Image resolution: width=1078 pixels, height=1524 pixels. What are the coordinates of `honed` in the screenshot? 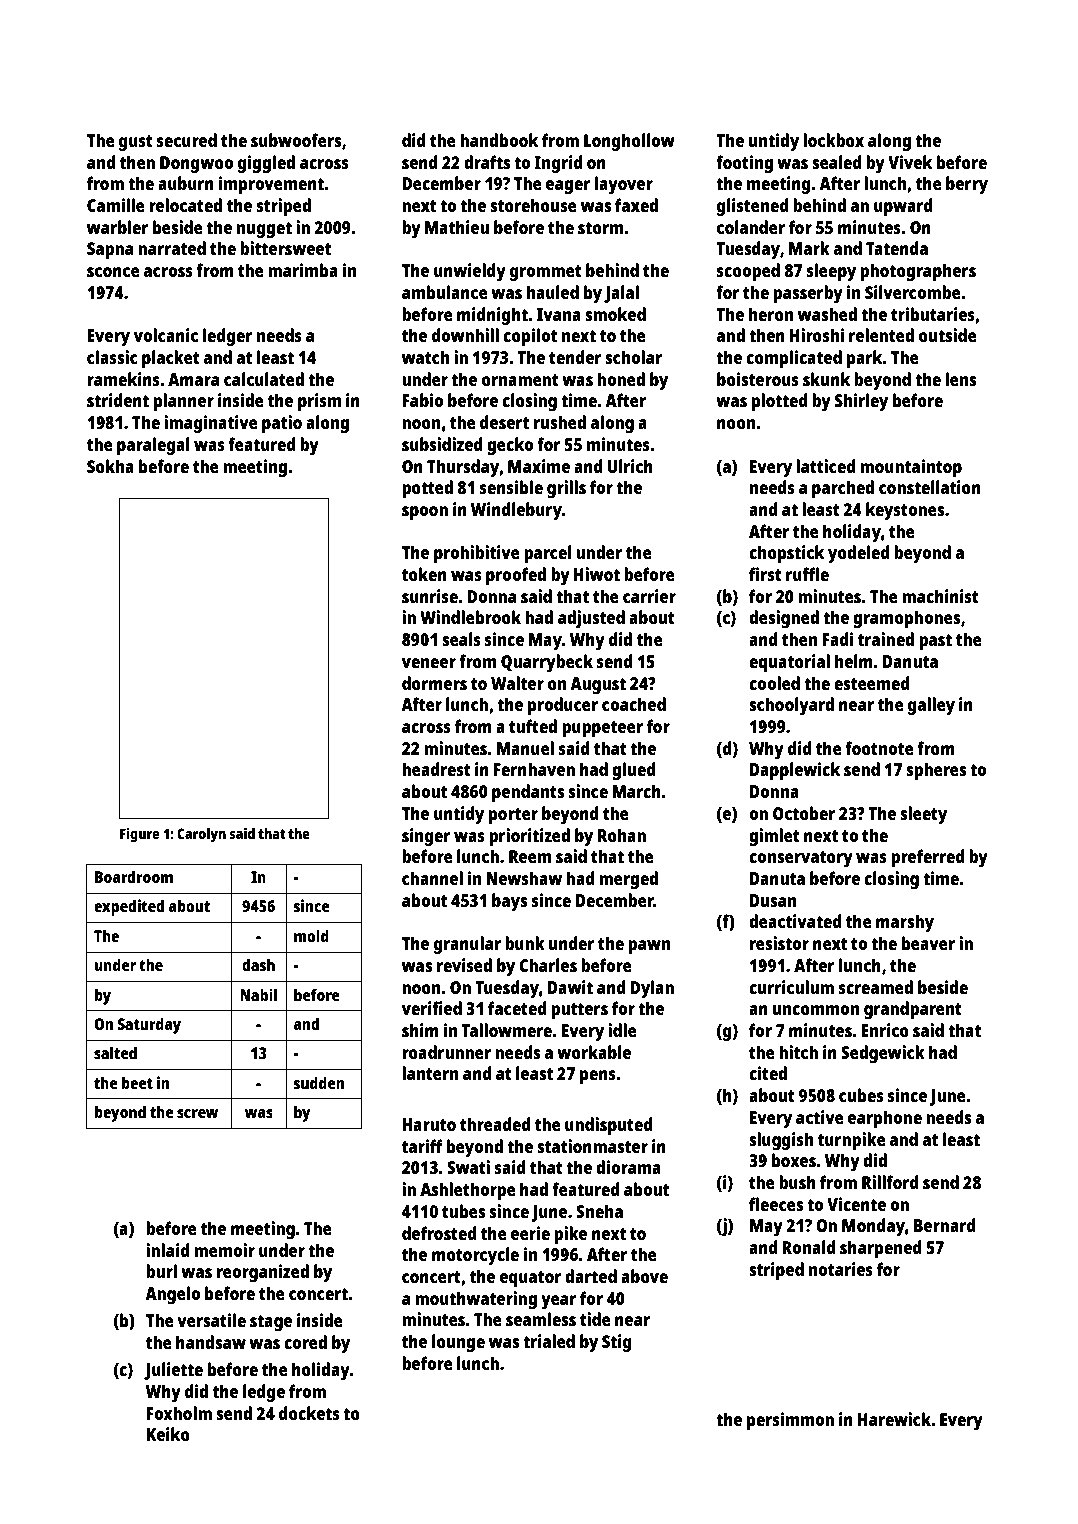 It's located at (621, 379).
